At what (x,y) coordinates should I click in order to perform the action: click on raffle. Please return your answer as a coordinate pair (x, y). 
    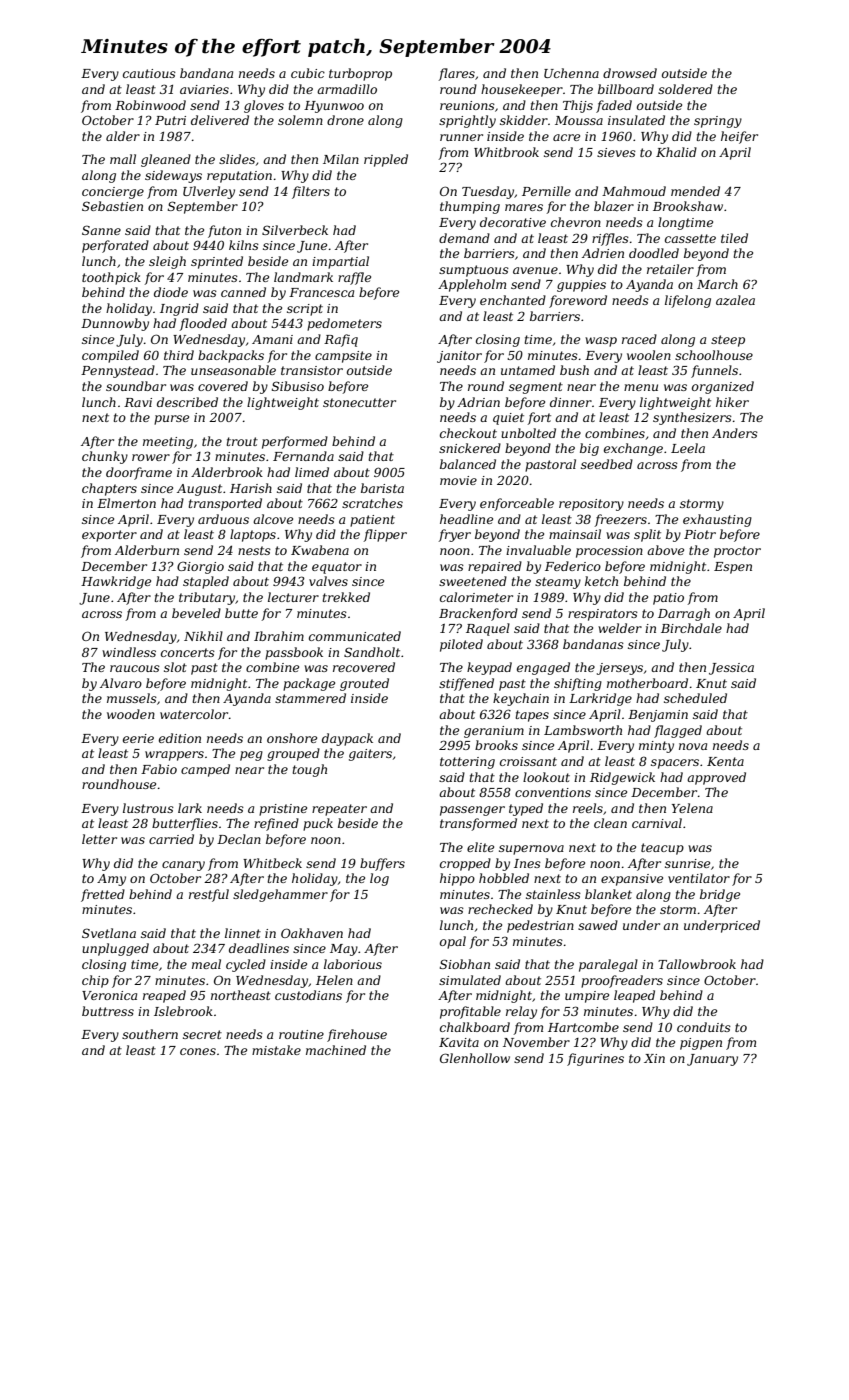
    Looking at the image, I should click on (354, 278).
